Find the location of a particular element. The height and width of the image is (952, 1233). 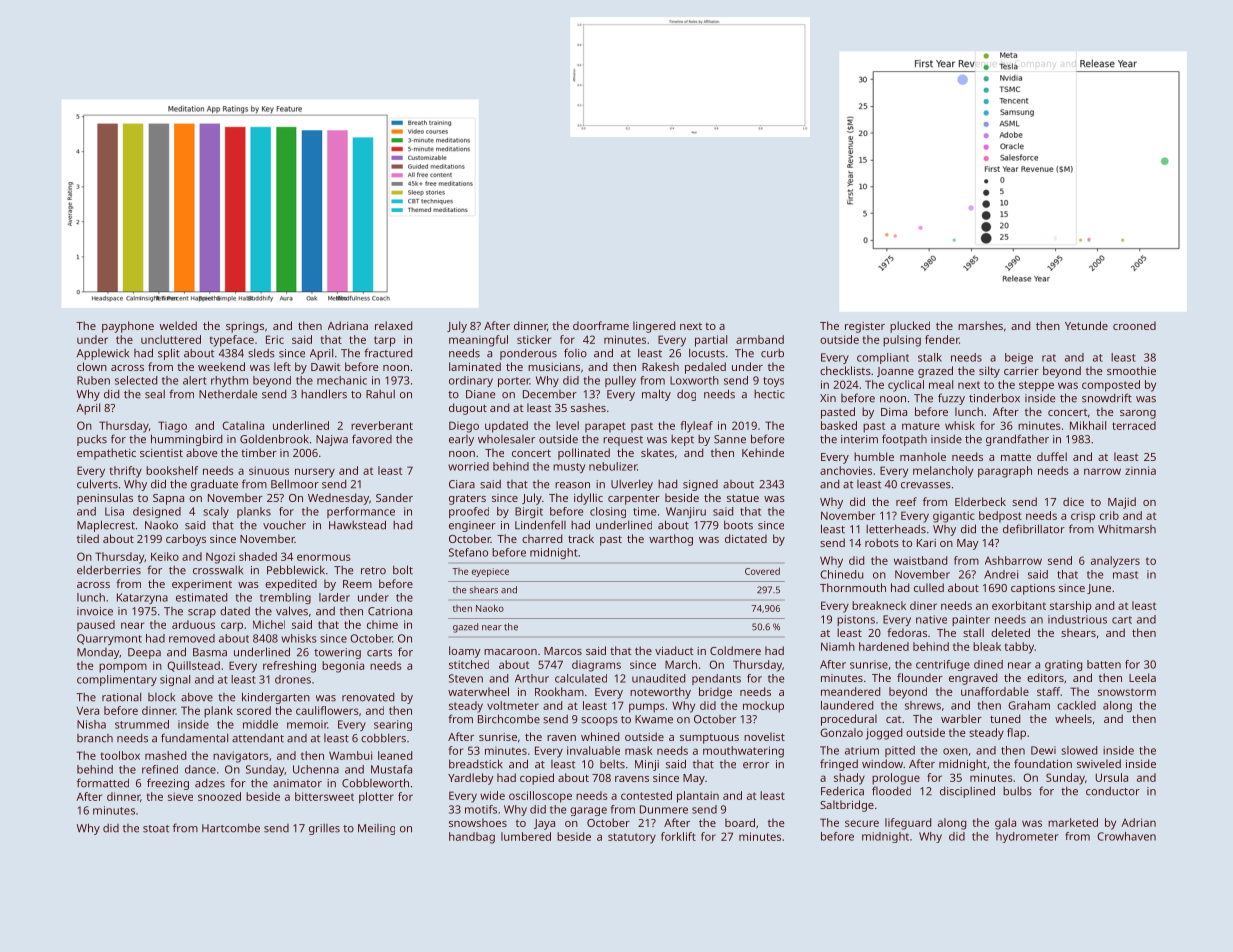

crisp is located at coordinates (1083, 517).
